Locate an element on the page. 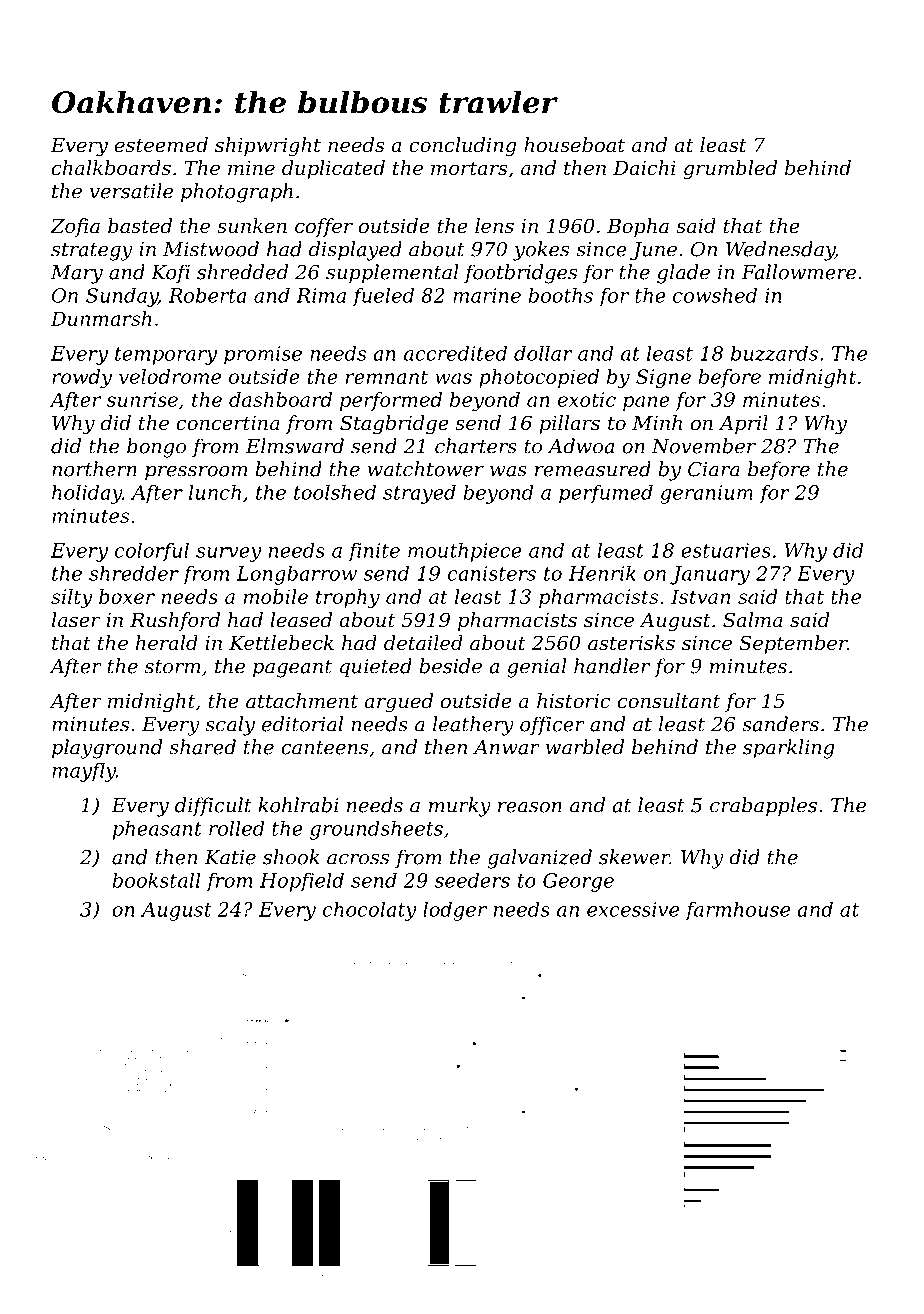 The width and height of the document is (924, 1314). concluding is located at coordinates (462, 147).
